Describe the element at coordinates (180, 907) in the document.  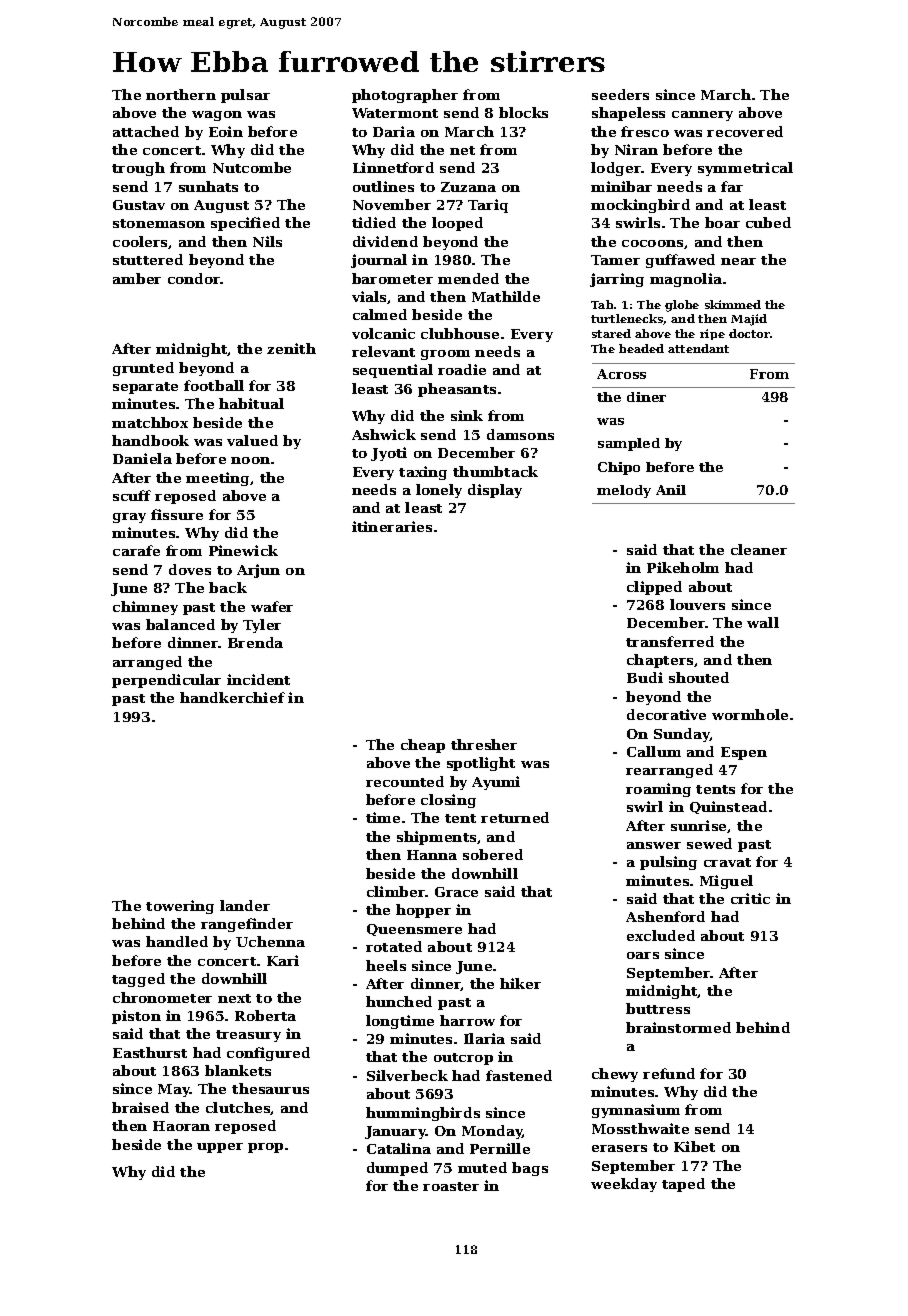
I see `towering` at that location.
